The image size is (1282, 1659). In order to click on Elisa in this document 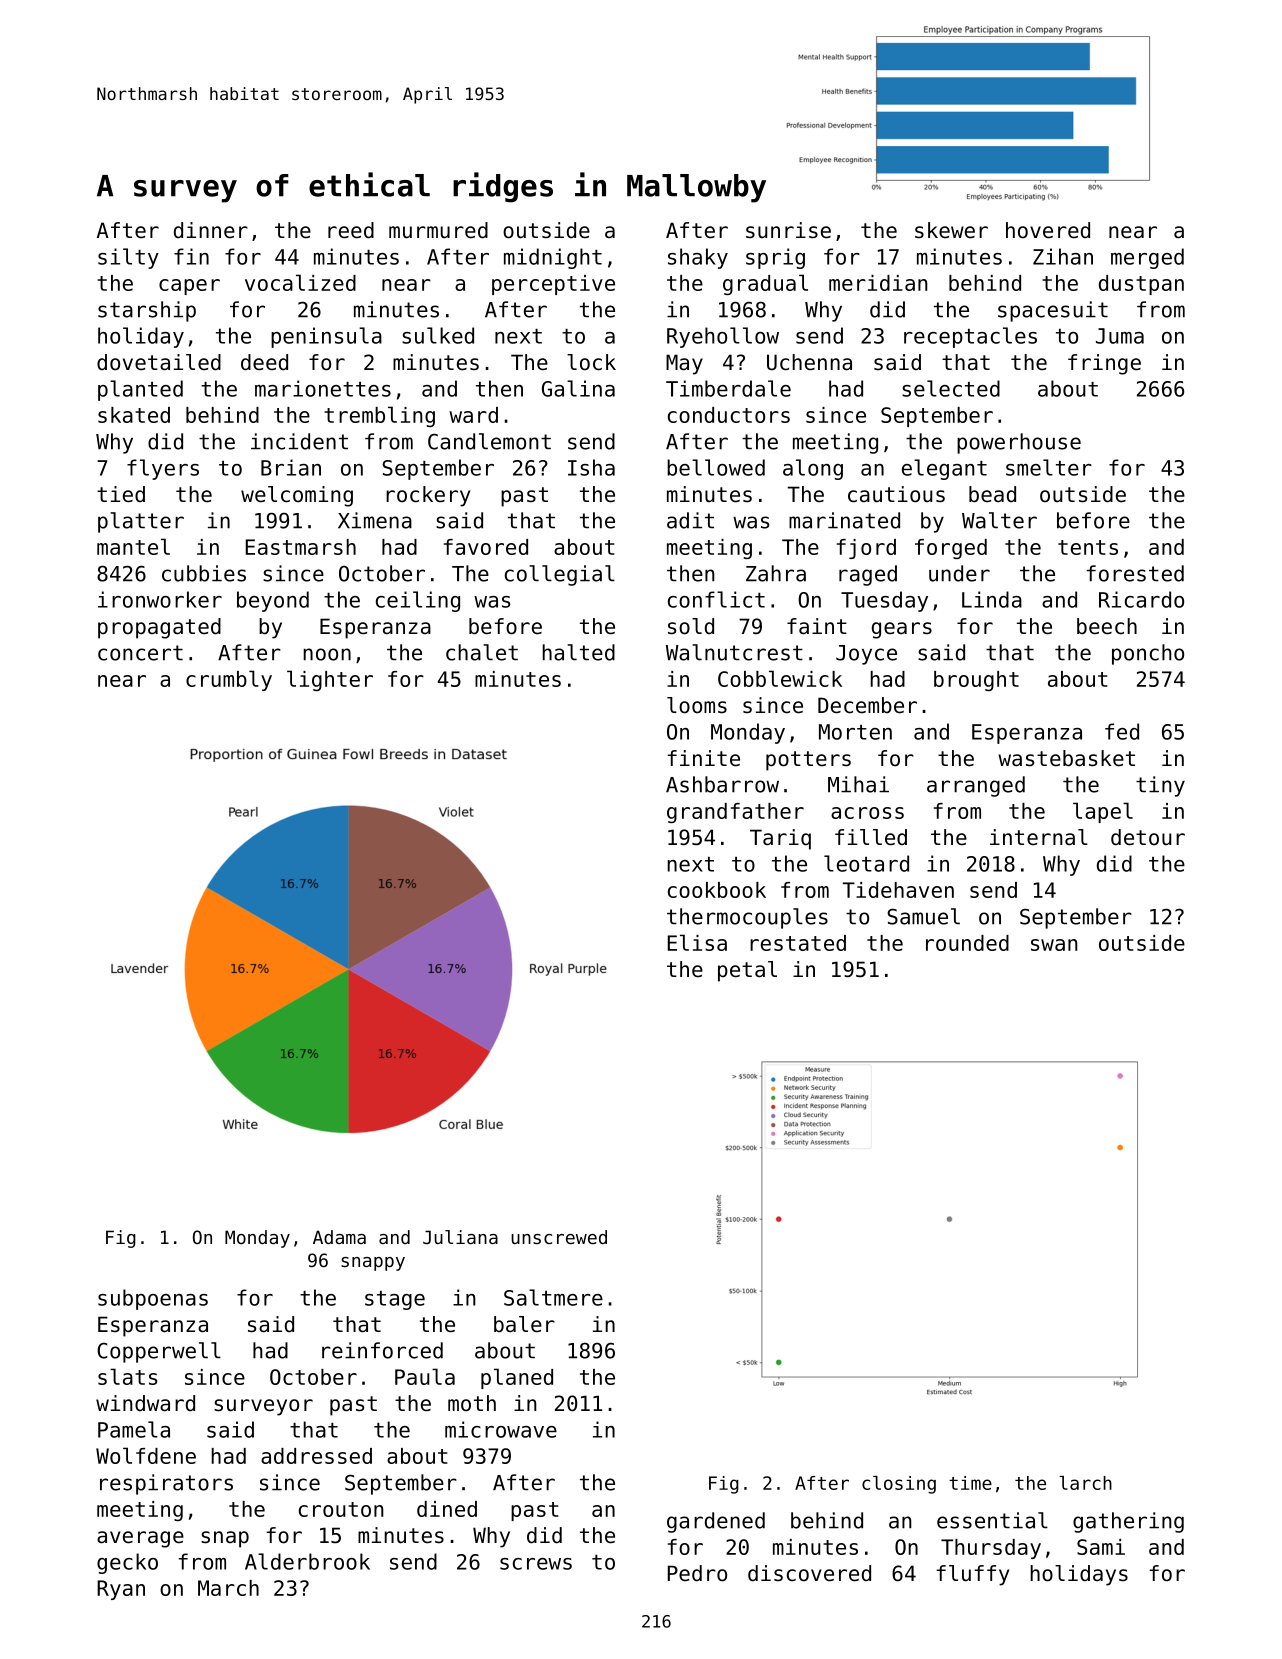, I will do `click(697, 942)`.
